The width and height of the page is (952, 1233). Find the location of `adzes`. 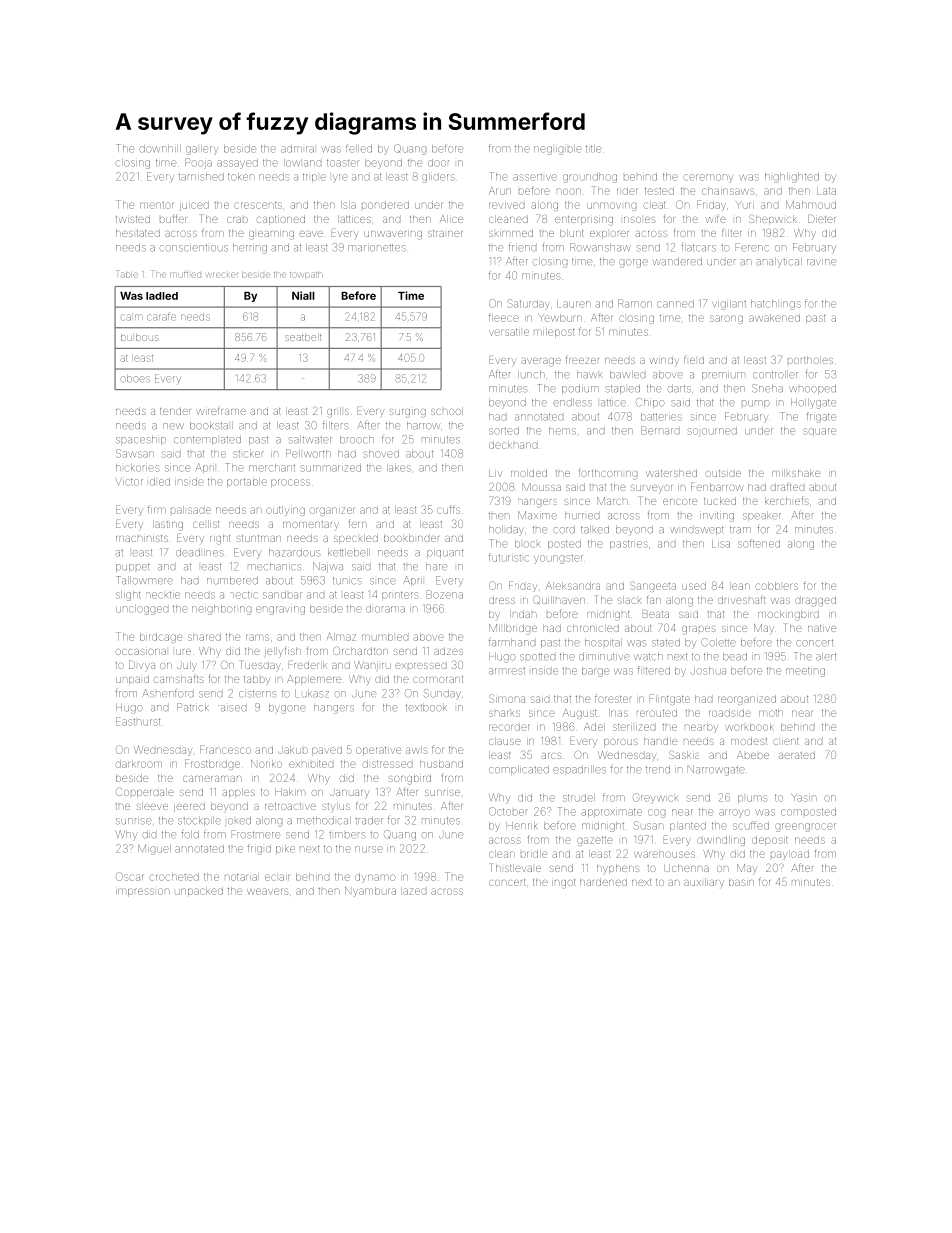

adzes is located at coordinates (448, 651).
